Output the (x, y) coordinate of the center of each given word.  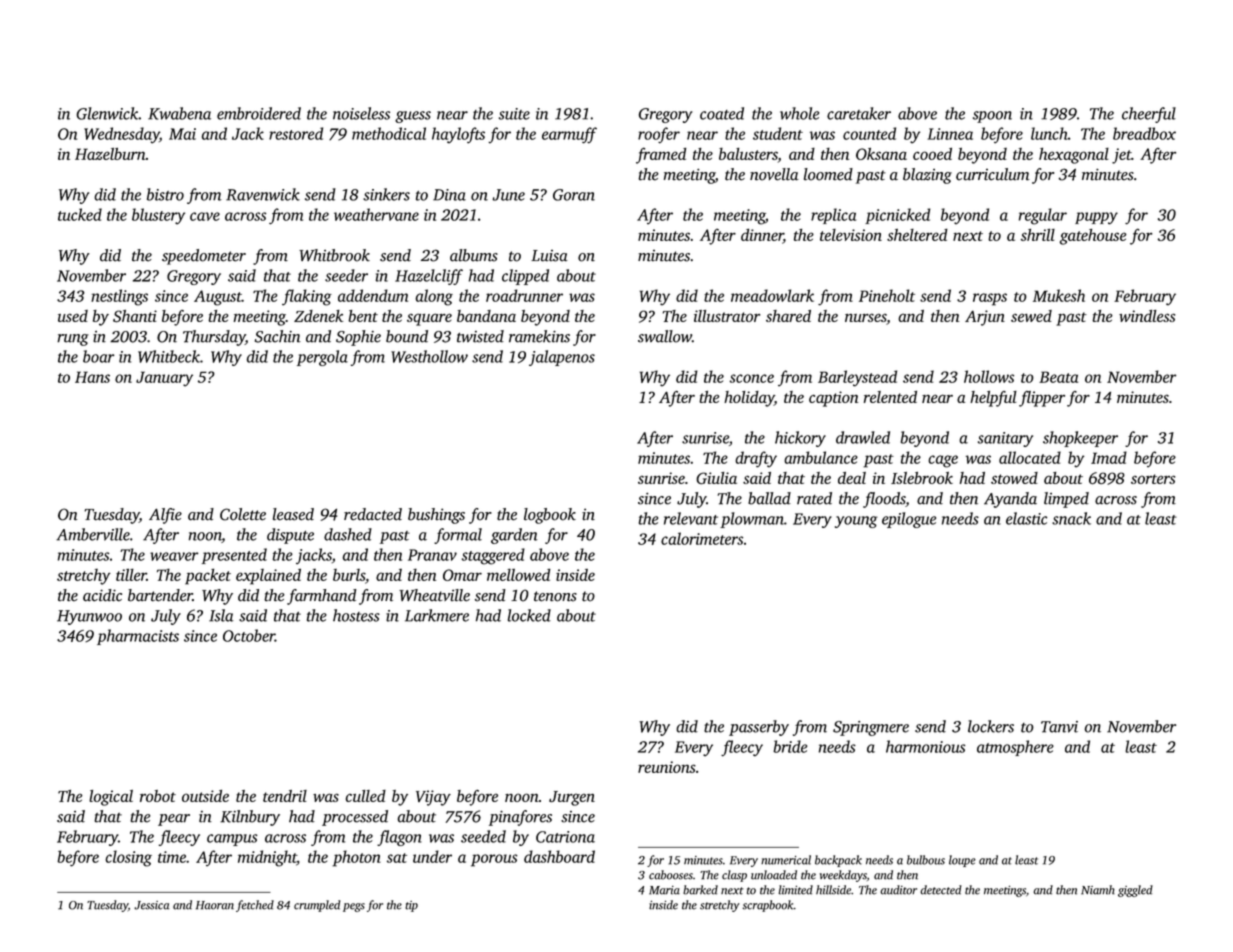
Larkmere (437, 615)
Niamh (1098, 890)
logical (111, 798)
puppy (1096, 218)
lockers (991, 726)
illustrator (727, 316)
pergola (322, 358)
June (508, 195)
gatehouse (1093, 237)
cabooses (671, 875)
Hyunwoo (89, 617)
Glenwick (107, 113)
